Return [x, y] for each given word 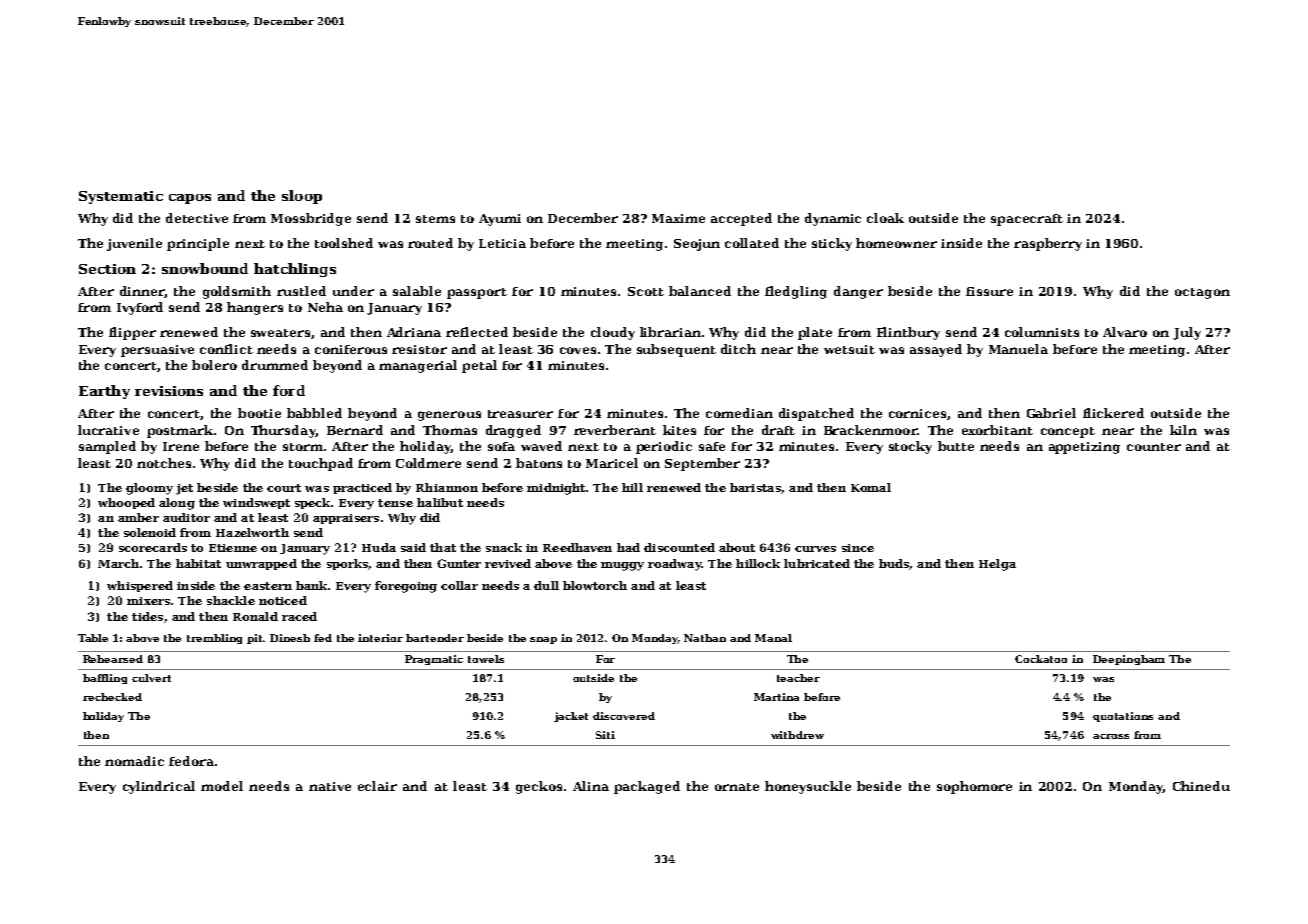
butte [956, 446]
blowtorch [595, 585]
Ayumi [500, 220]
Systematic [121, 197]
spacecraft [1027, 220]
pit [255, 639]
